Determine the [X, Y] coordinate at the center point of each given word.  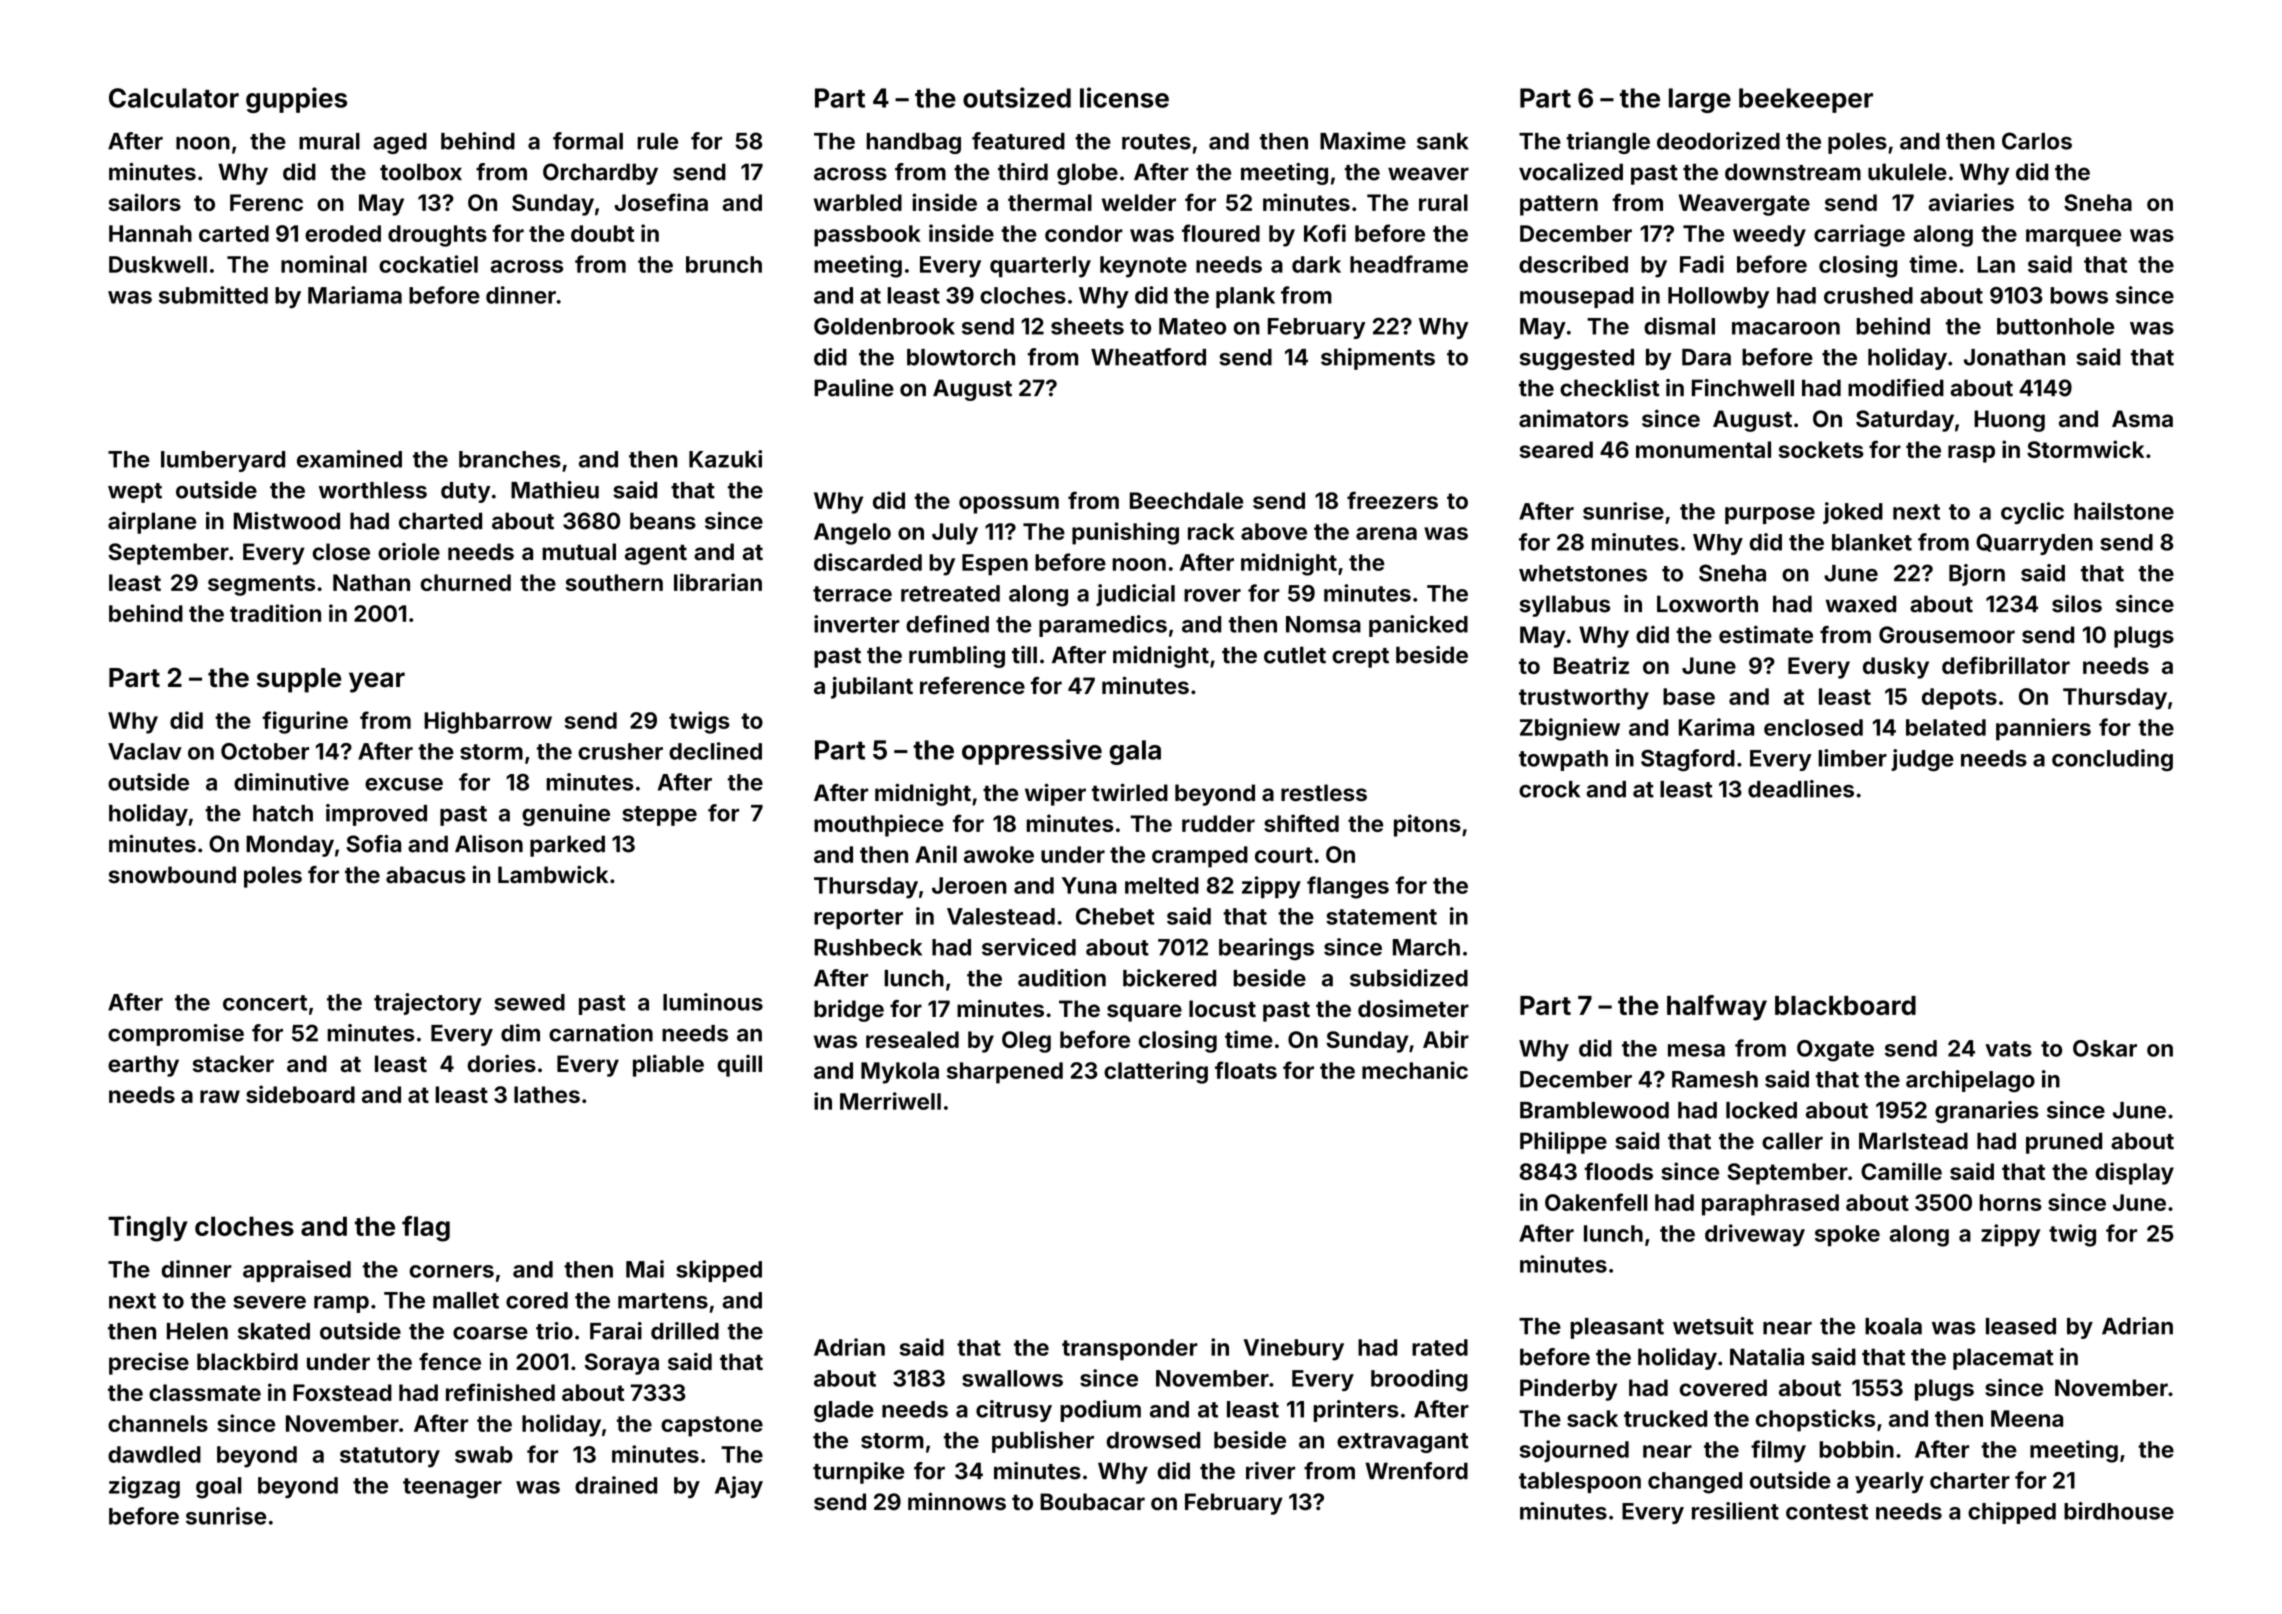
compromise [176, 1035]
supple [299, 680]
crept [1360, 658]
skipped [719, 1271]
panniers [2043, 729]
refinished [500, 1392]
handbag [913, 143]
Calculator [174, 98]
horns [2010, 1202]
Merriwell [890, 1101]
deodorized [1718, 141]
